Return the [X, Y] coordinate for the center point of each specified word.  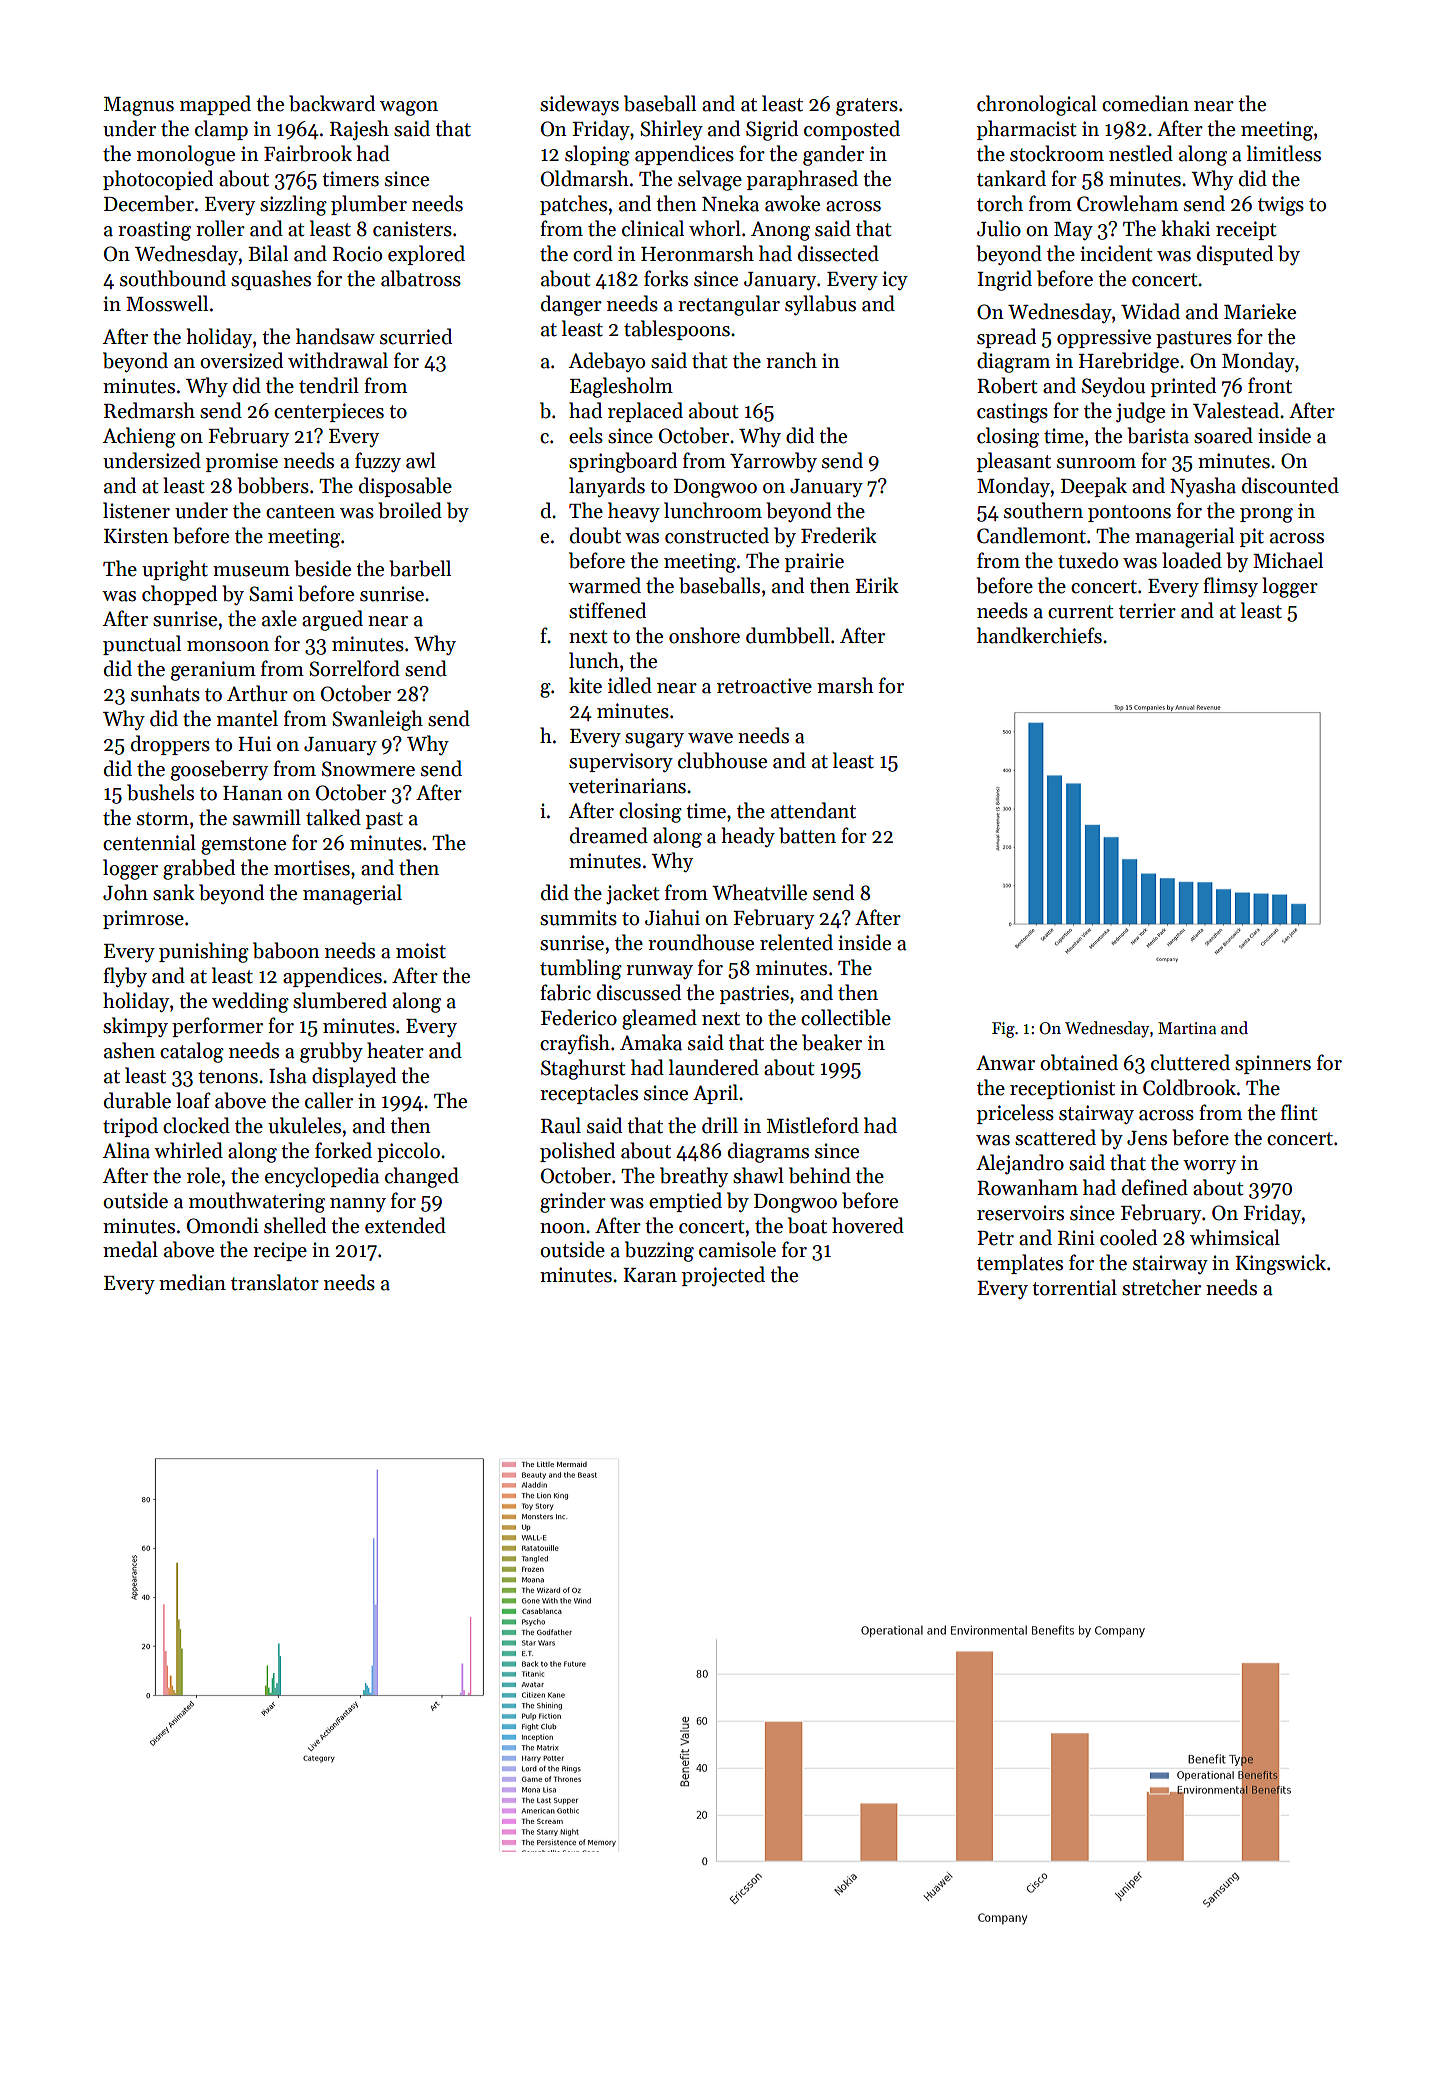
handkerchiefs [1039, 635]
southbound [173, 278]
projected [723, 1276]
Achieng [139, 437]
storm [163, 819]
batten [807, 835]
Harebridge [1129, 362]
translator [275, 1282]
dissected [838, 253]
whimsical [1235, 1237]
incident [1116, 253]
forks [666, 278]
